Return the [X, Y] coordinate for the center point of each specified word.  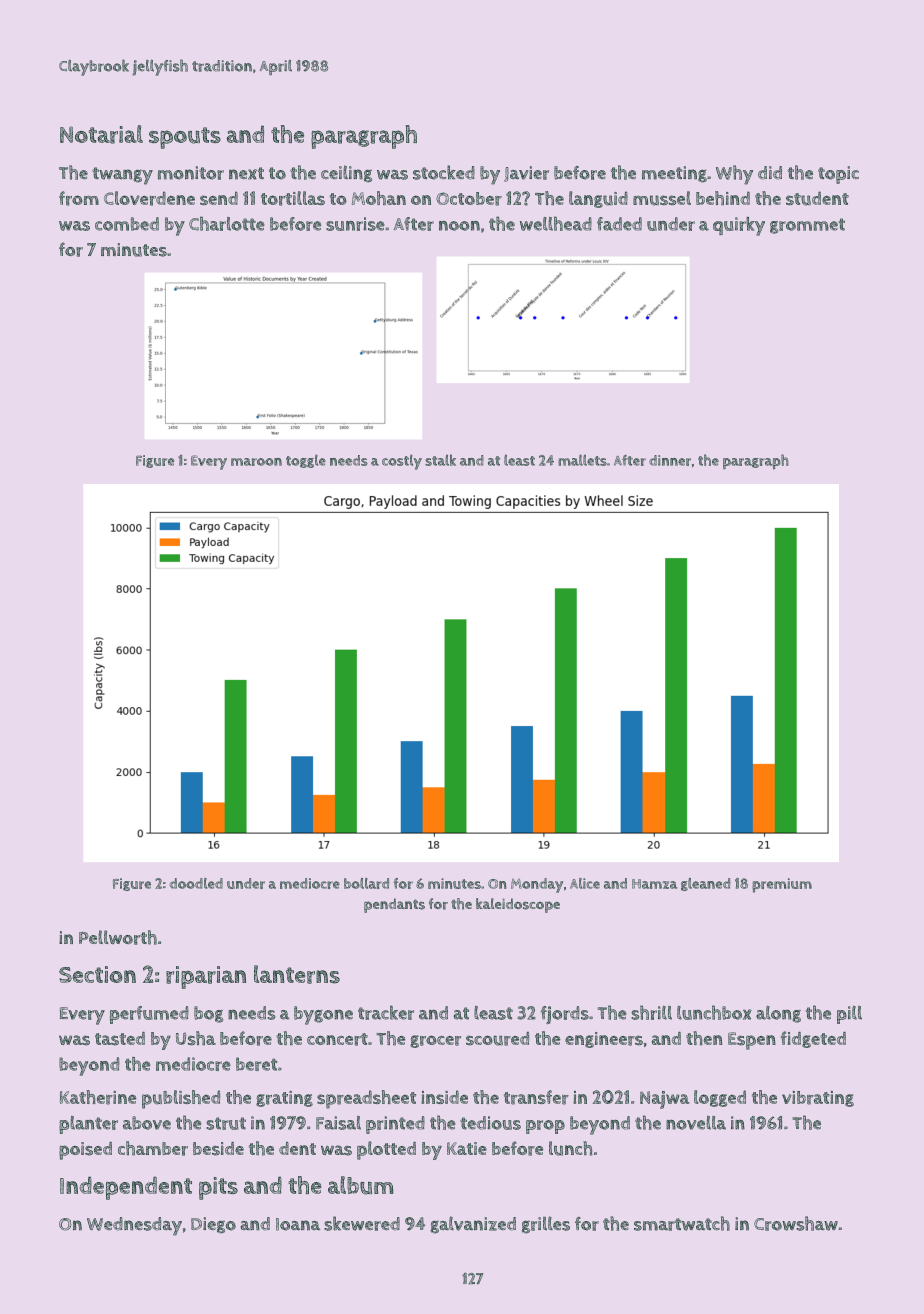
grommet [807, 226]
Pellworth [118, 937]
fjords [565, 1015]
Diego [213, 1225]
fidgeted [813, 1039]
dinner [670, 460]
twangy [122, 176]
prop [545, 1127]
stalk [440, 460]
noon [459, 226]
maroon [256, 462]
